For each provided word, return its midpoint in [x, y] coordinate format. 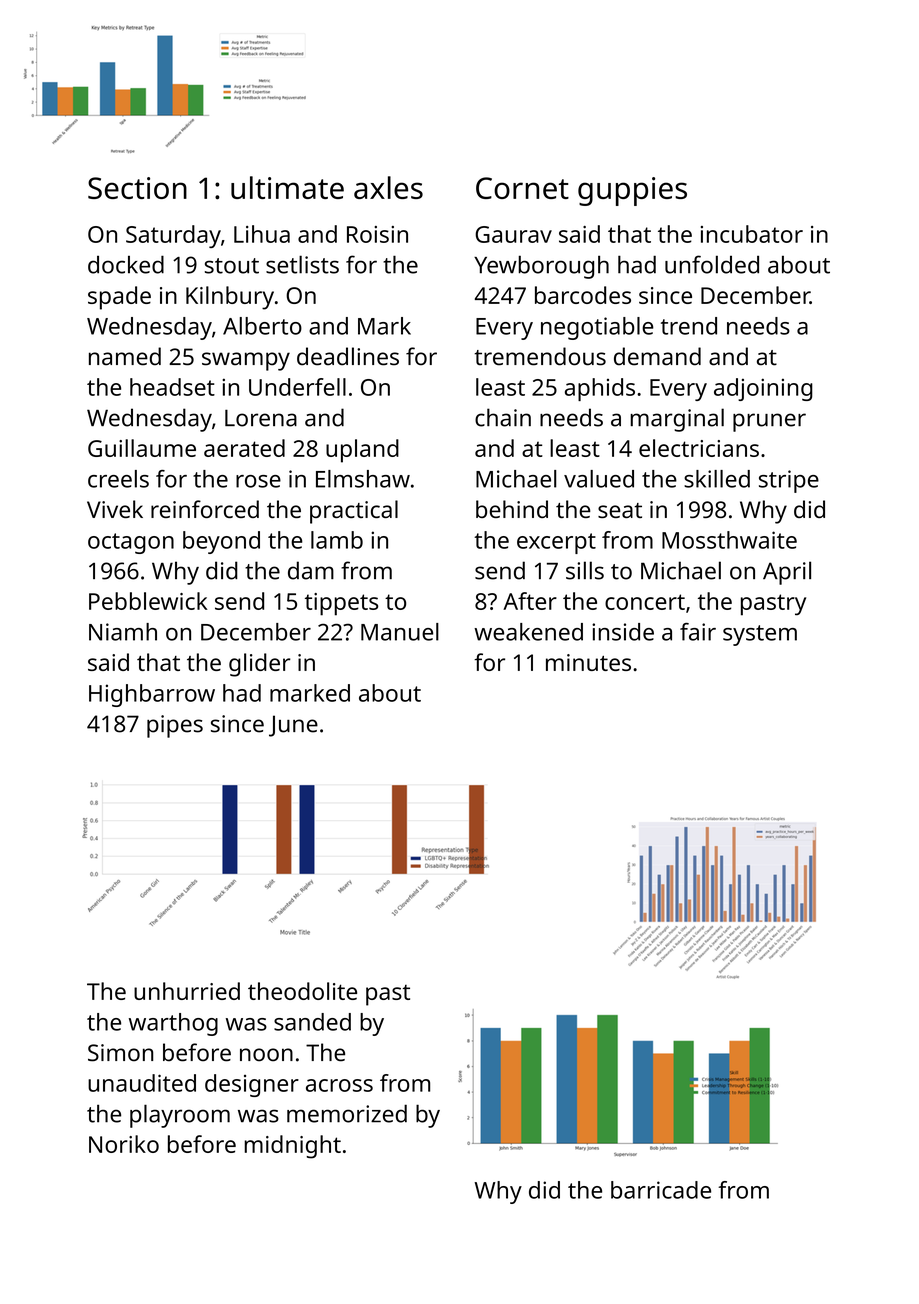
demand [657, 356]
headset [172, 387]
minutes [588, 662]
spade [119, 298]
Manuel [400, 632]
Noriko [124, 1144]
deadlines [348, 356]
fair [698, 632]
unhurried [187, 991]
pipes [175, 726]
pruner [769, 422]
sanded [312, 1022]
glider [260, 665]
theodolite [302, 991]
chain [503, 417]
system [760, 635]
